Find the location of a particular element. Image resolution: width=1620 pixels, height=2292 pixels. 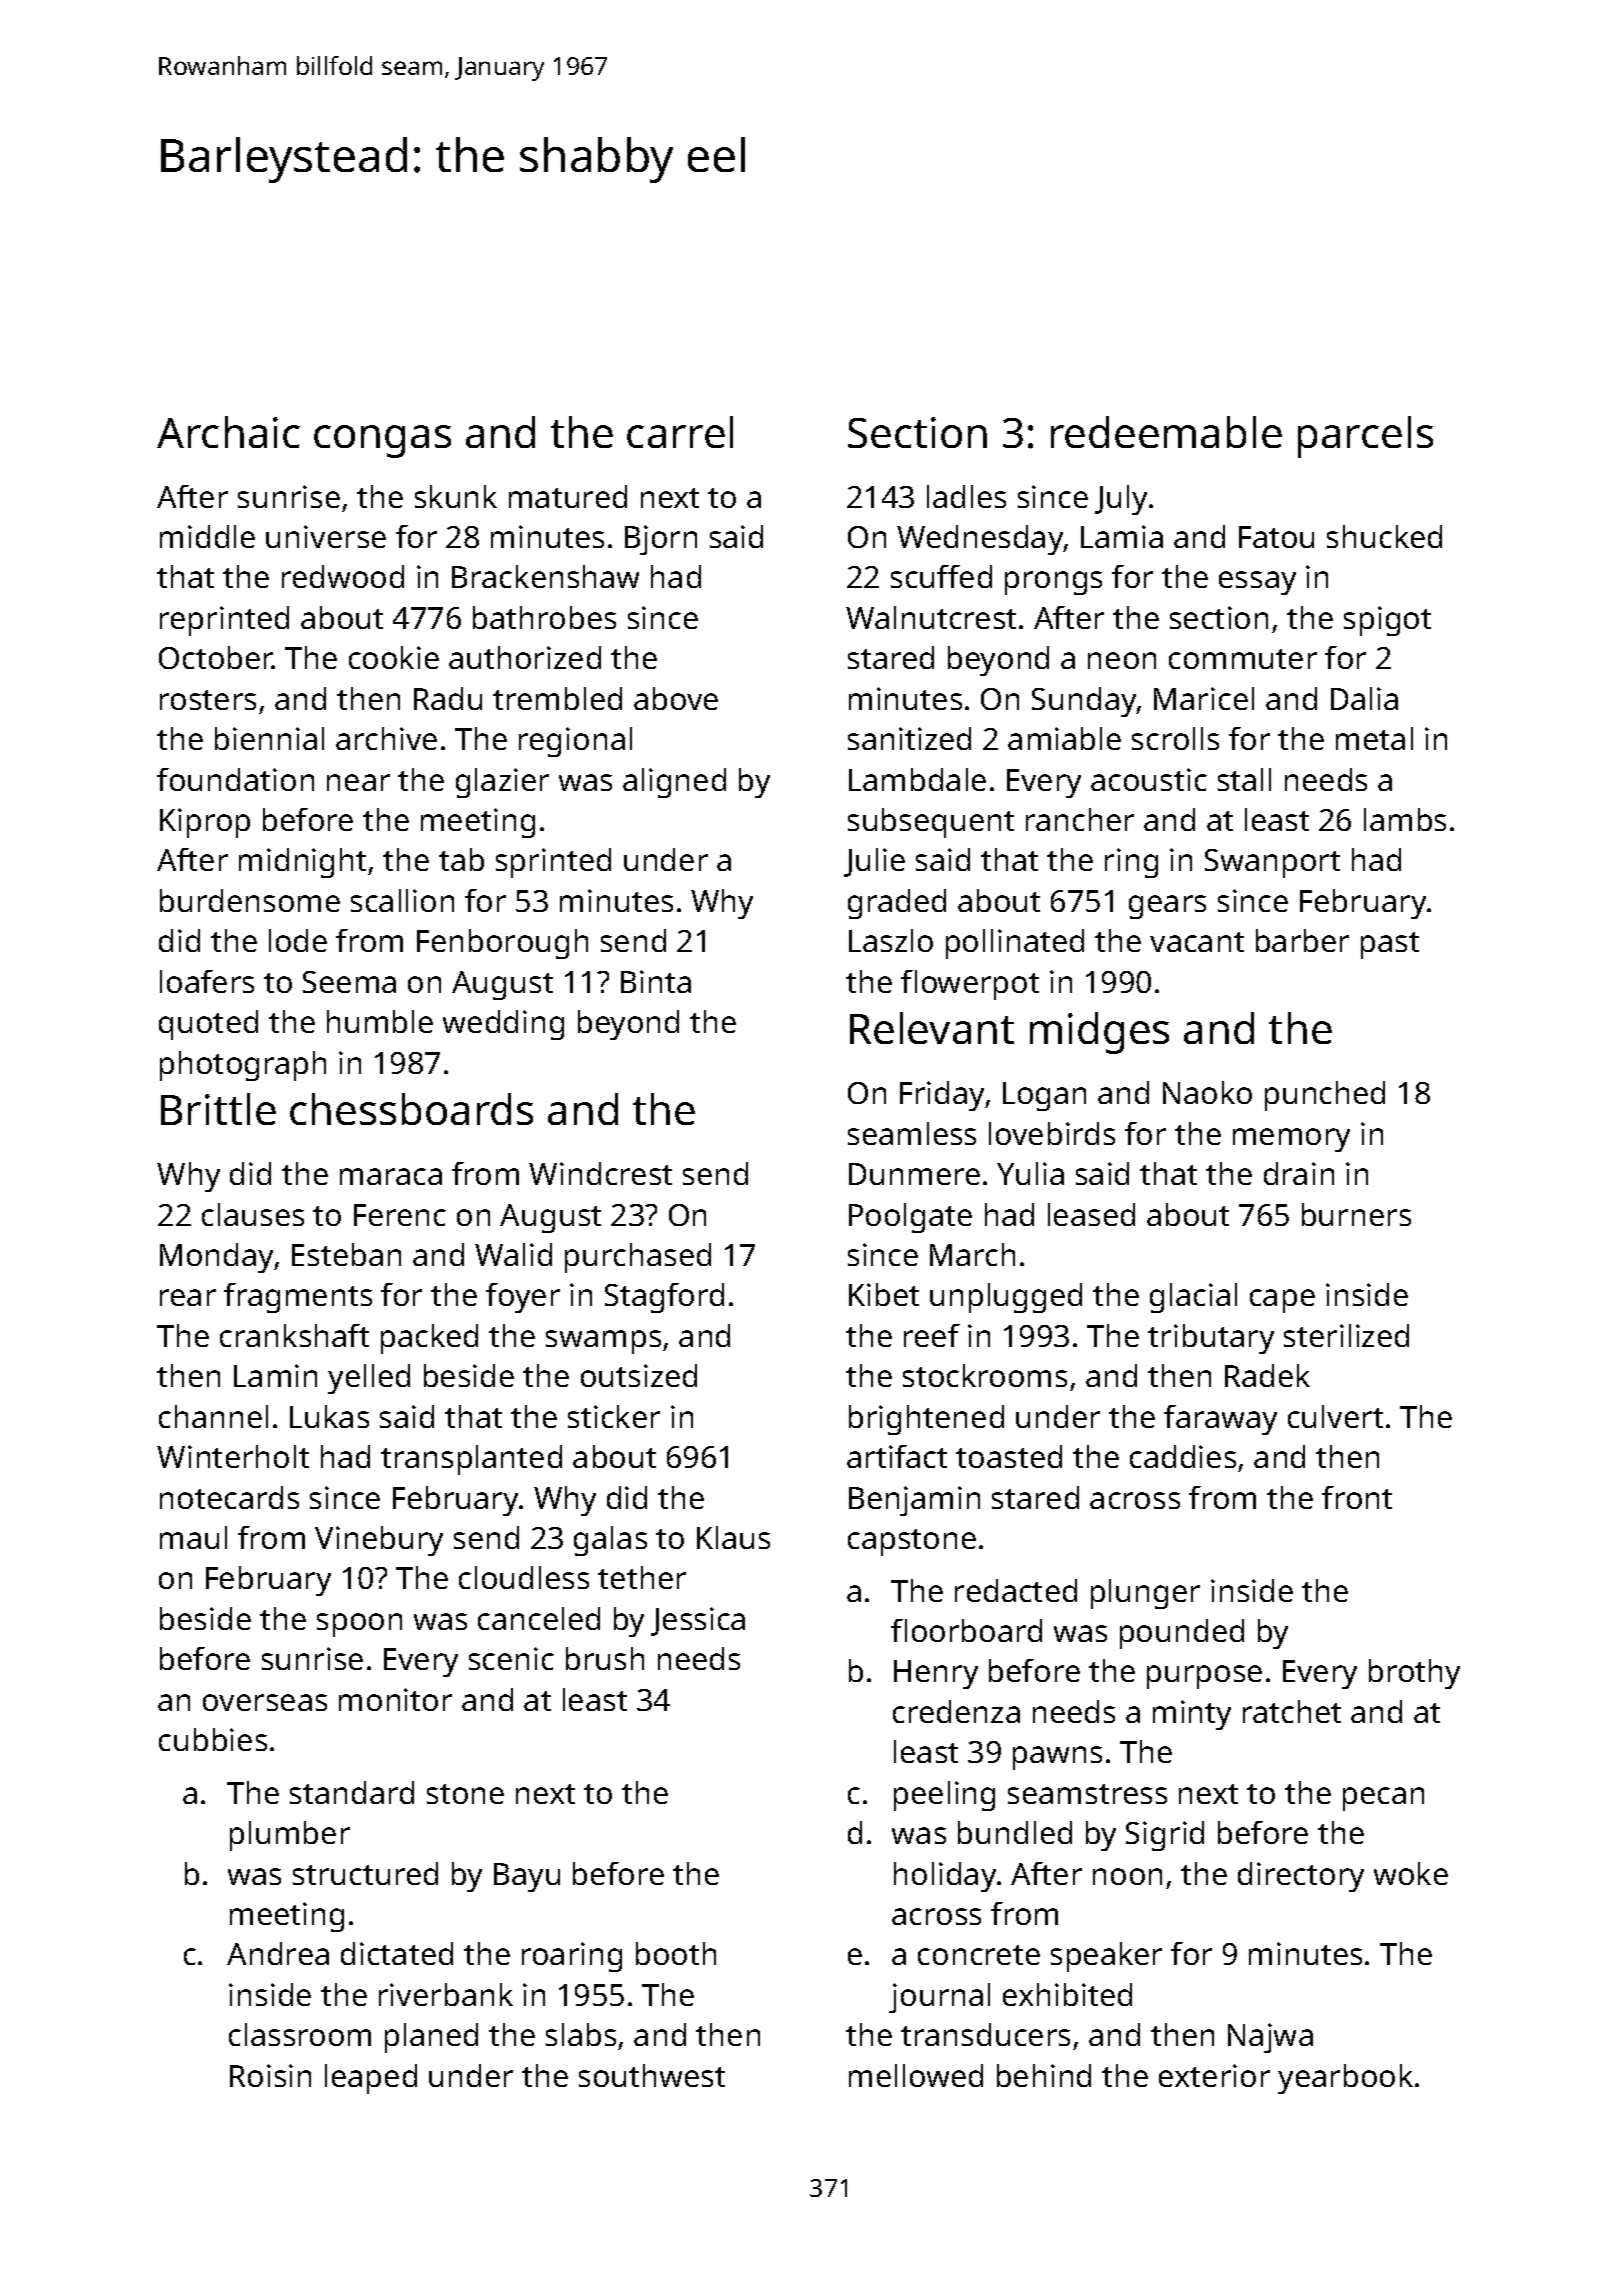

aligned is located at coordinates (674, 783).
